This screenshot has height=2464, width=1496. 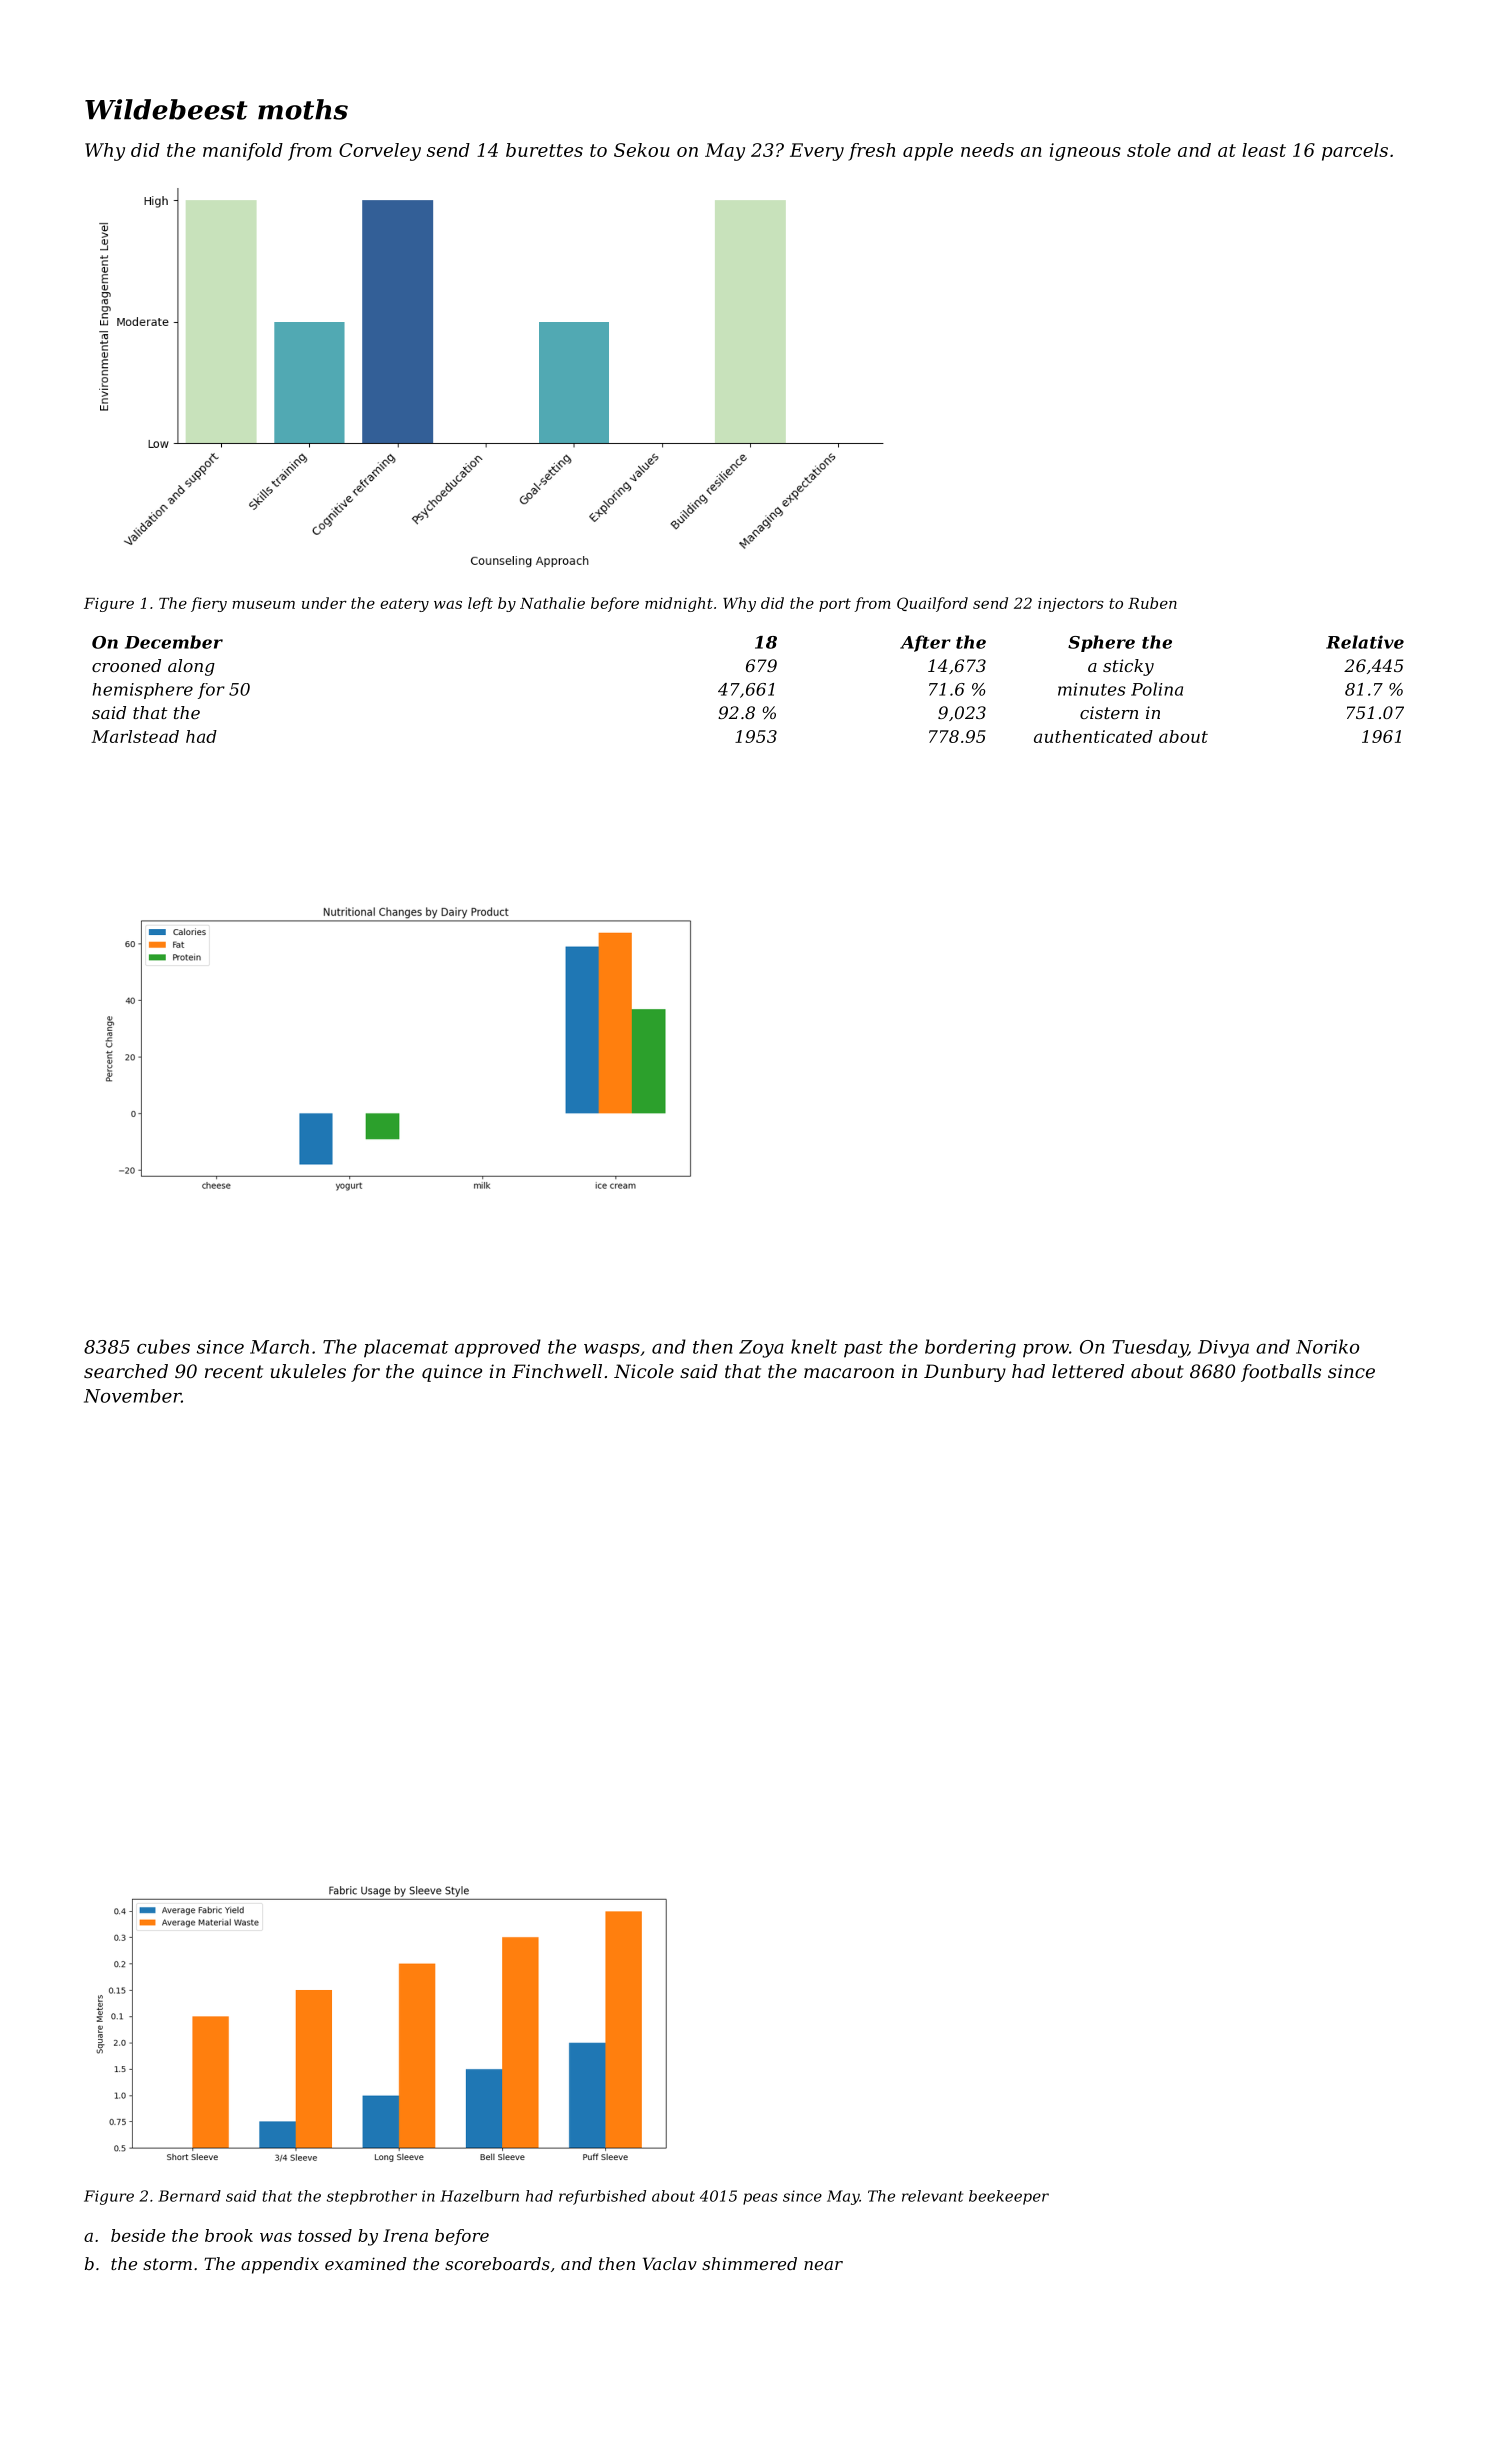 I want to click on cistern, so click(x=1109, y=712).
